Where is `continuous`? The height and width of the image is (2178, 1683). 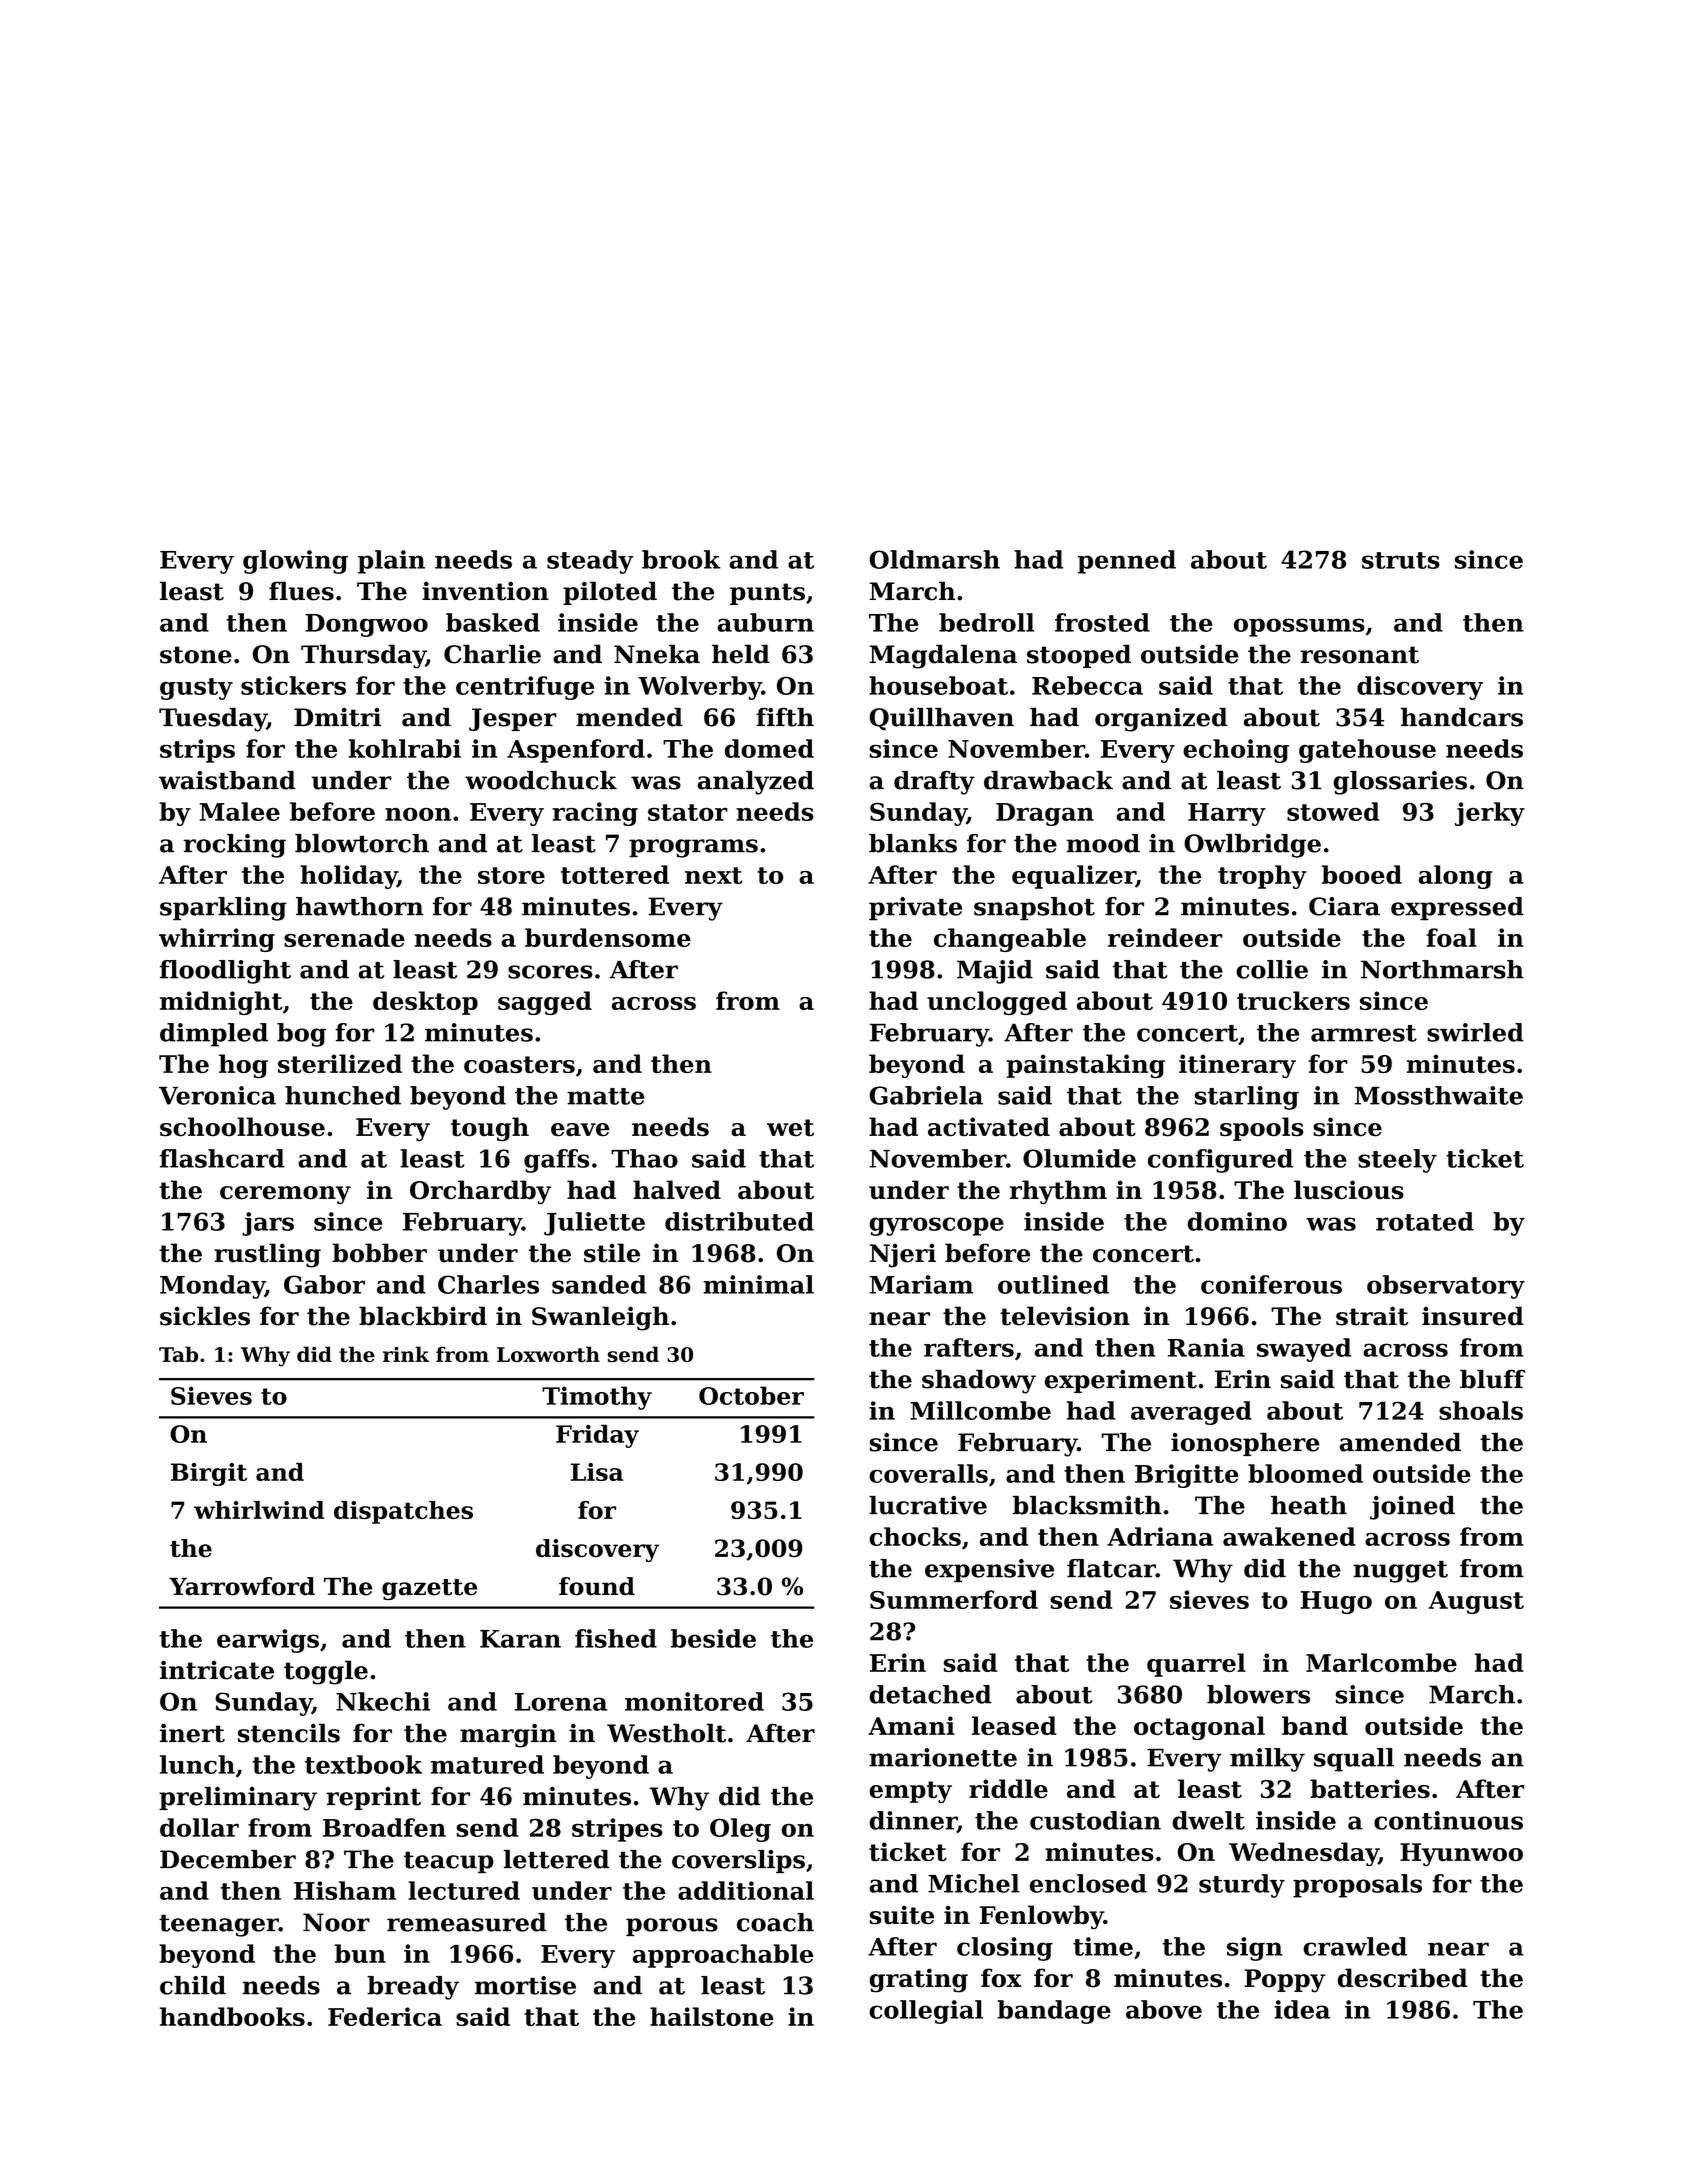 continuous is located at coordinates (1448, 1820).
